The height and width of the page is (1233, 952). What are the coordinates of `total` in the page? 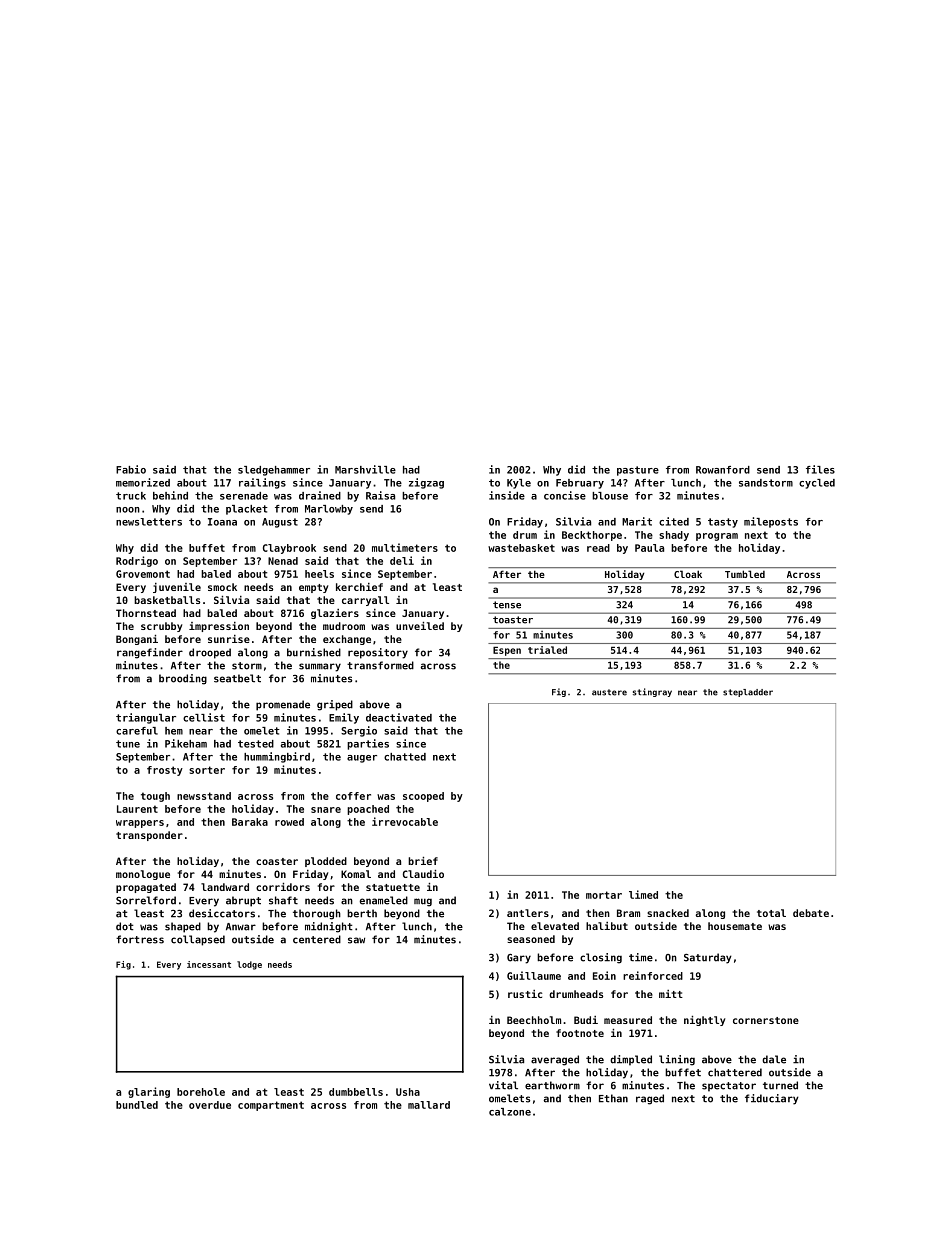 It's located at (771, 913).
